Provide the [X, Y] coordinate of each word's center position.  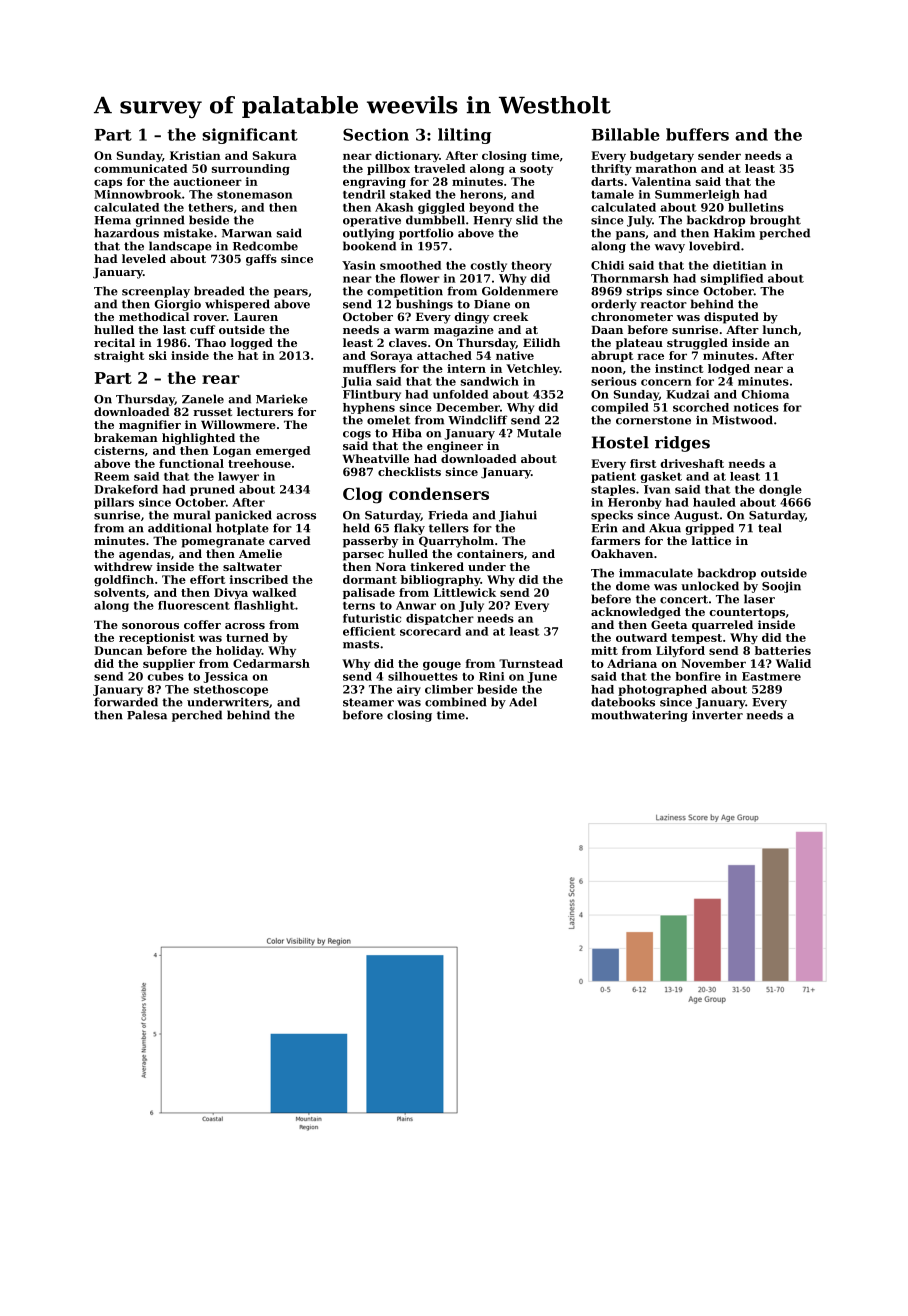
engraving [374, 183]
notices [756, 407]
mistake [188, 233]
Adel [523, 702]
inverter [717, 715]
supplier [169, 664]
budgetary [662, 156]
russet [212, 412]
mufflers [369, 368]
